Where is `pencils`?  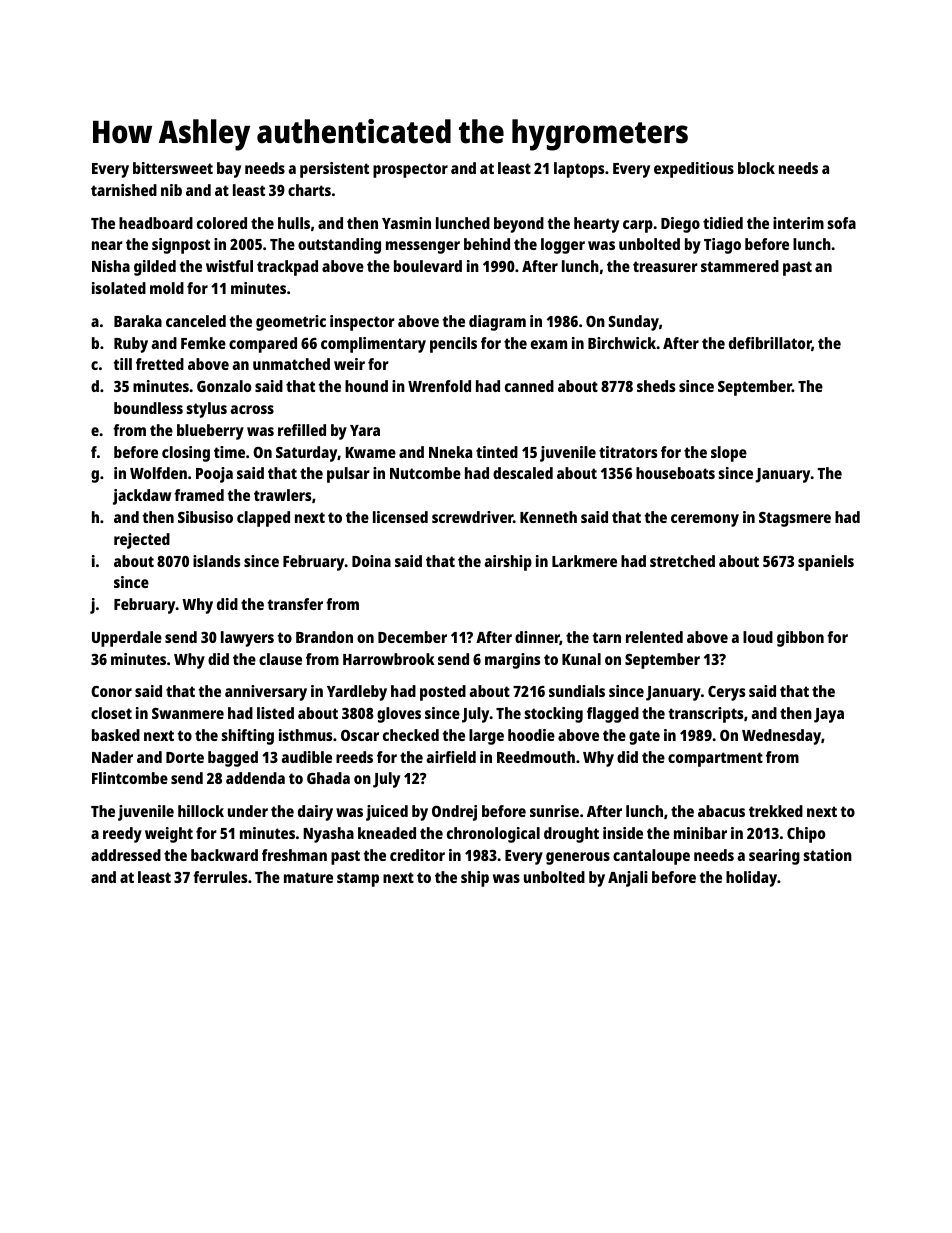
pencils is located at coordinates (453, 345).
